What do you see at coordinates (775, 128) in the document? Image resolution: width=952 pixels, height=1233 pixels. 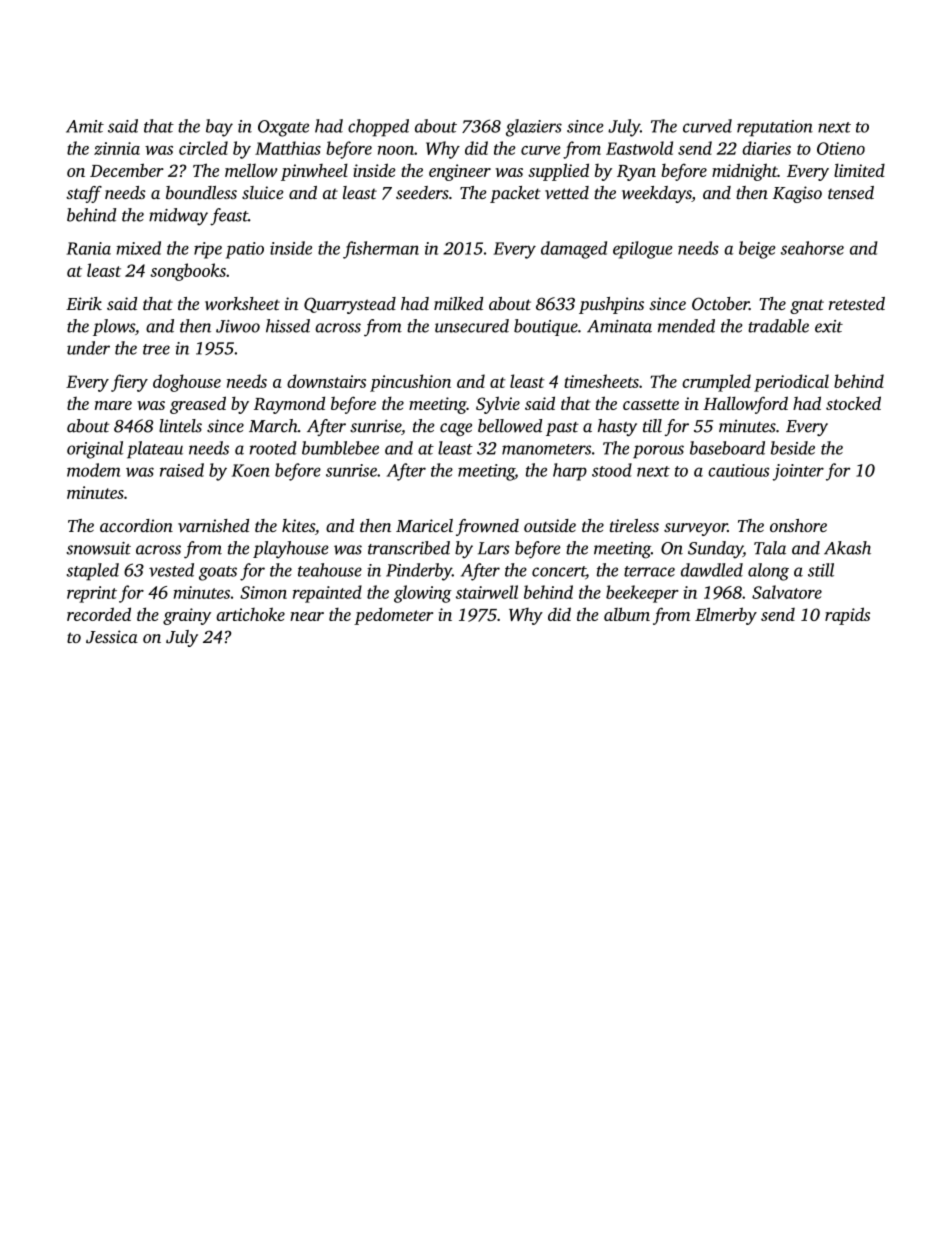 I see `reputation` at bounding box center [775, 128].
